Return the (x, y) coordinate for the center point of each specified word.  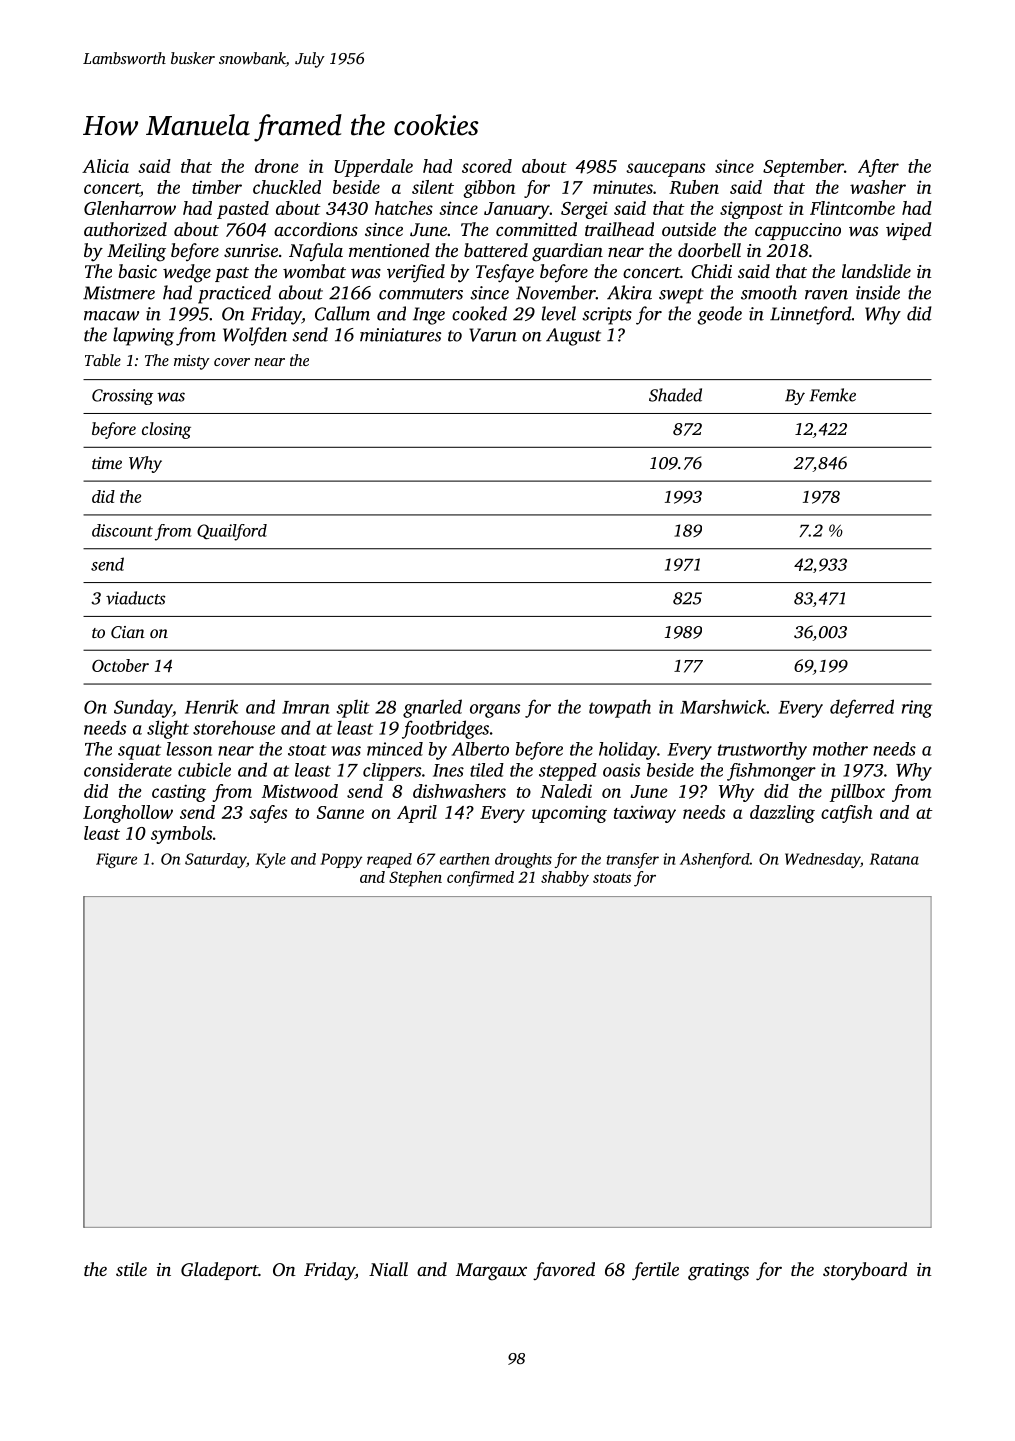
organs (495, 711)
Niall (388, 1269)
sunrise (251, 250)
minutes (623, 187)
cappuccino (798, 231)
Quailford (232, 532)
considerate (128, 770)
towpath (620, 708)
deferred (862, 708)
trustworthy (762, 751)
